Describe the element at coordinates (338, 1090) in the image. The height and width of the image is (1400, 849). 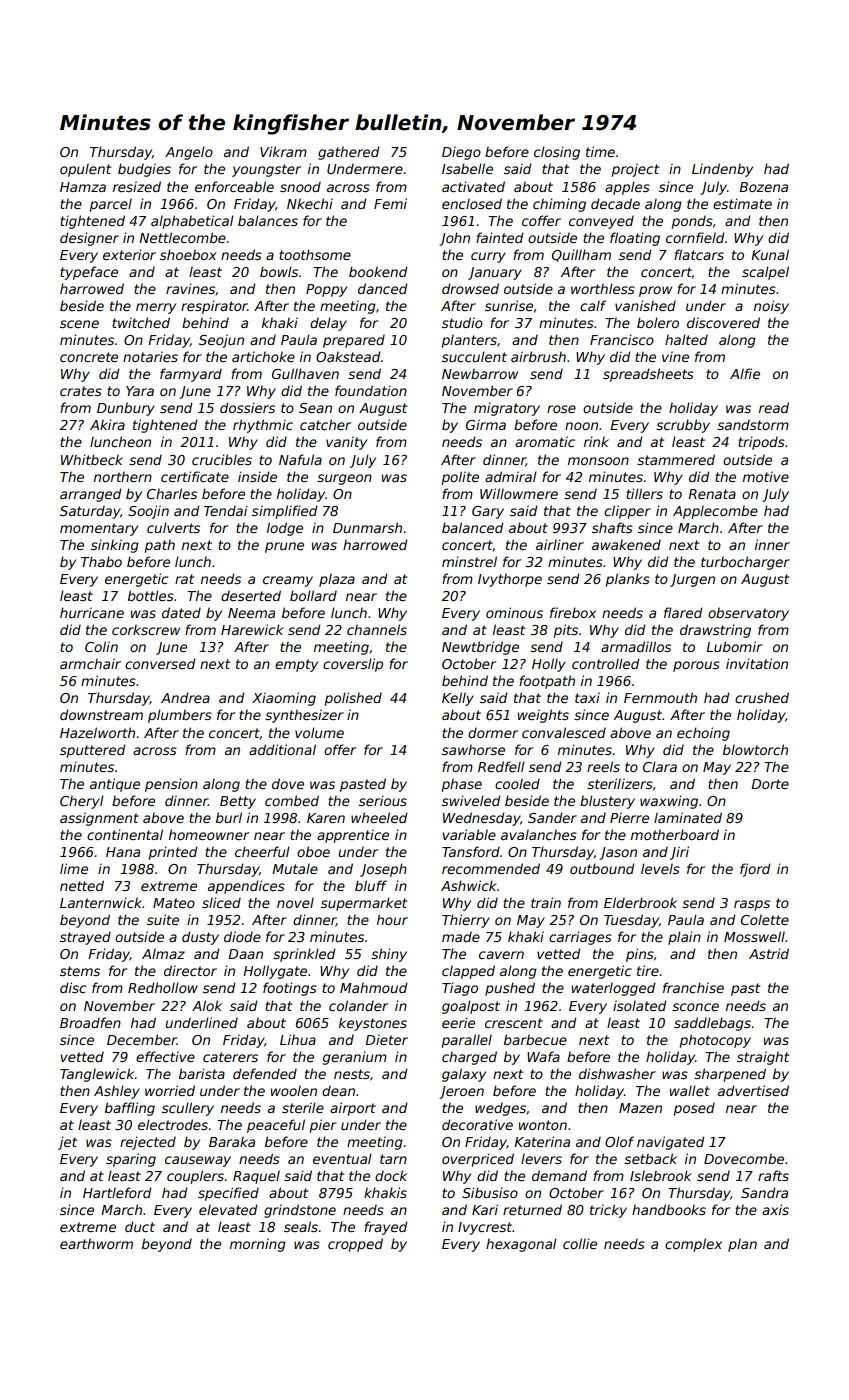
I see `dean` at that location.
